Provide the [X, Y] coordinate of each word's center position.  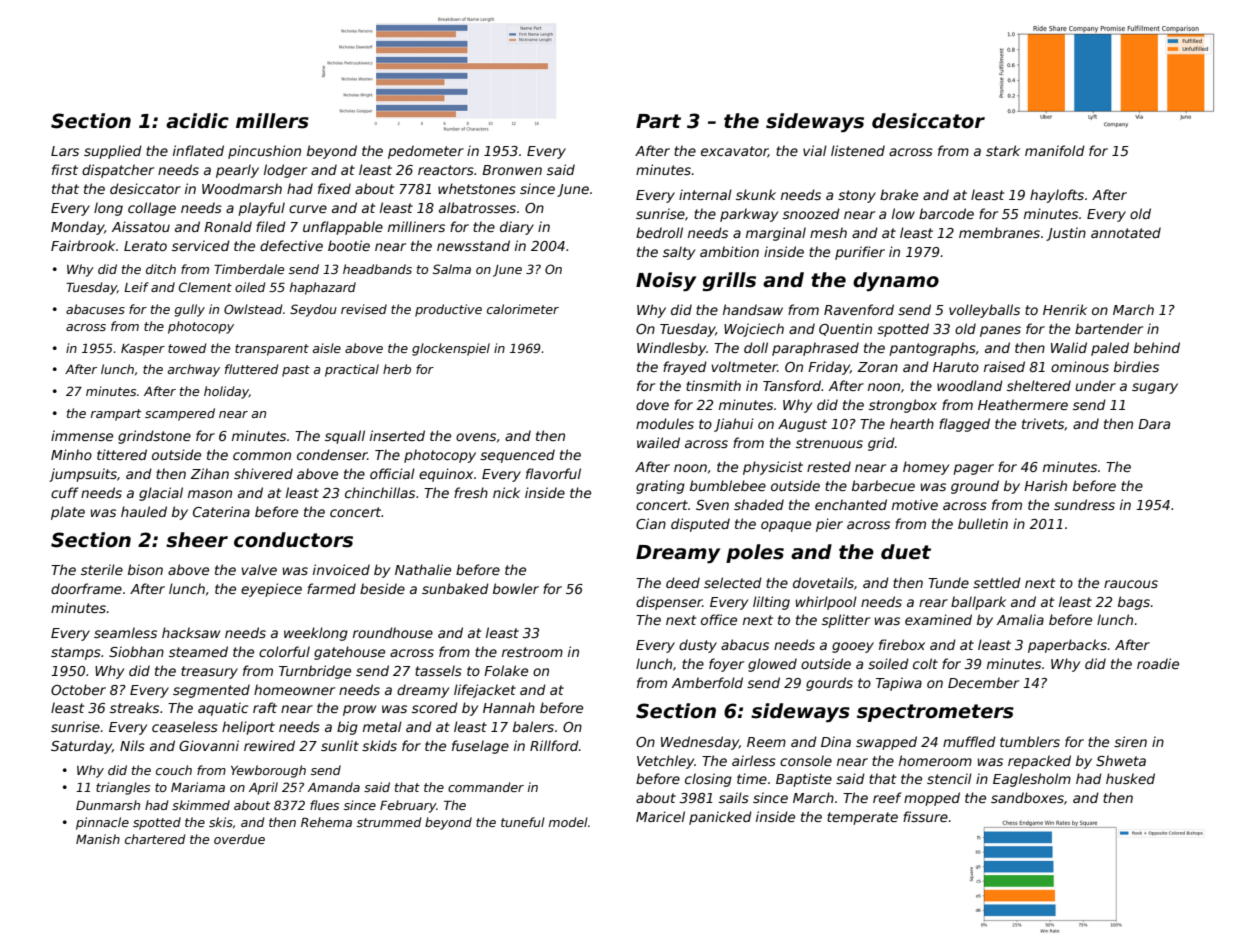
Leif [136, 287]
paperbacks [1067, 646]
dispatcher [118, 171]
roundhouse [393, 632]
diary [517, 228]
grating [660, 487]
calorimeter [523, 309]
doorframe [86, 588]
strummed [389, 822]
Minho [71, 454]
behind [1157, 347]
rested [829, 466]
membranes [999, 232]
